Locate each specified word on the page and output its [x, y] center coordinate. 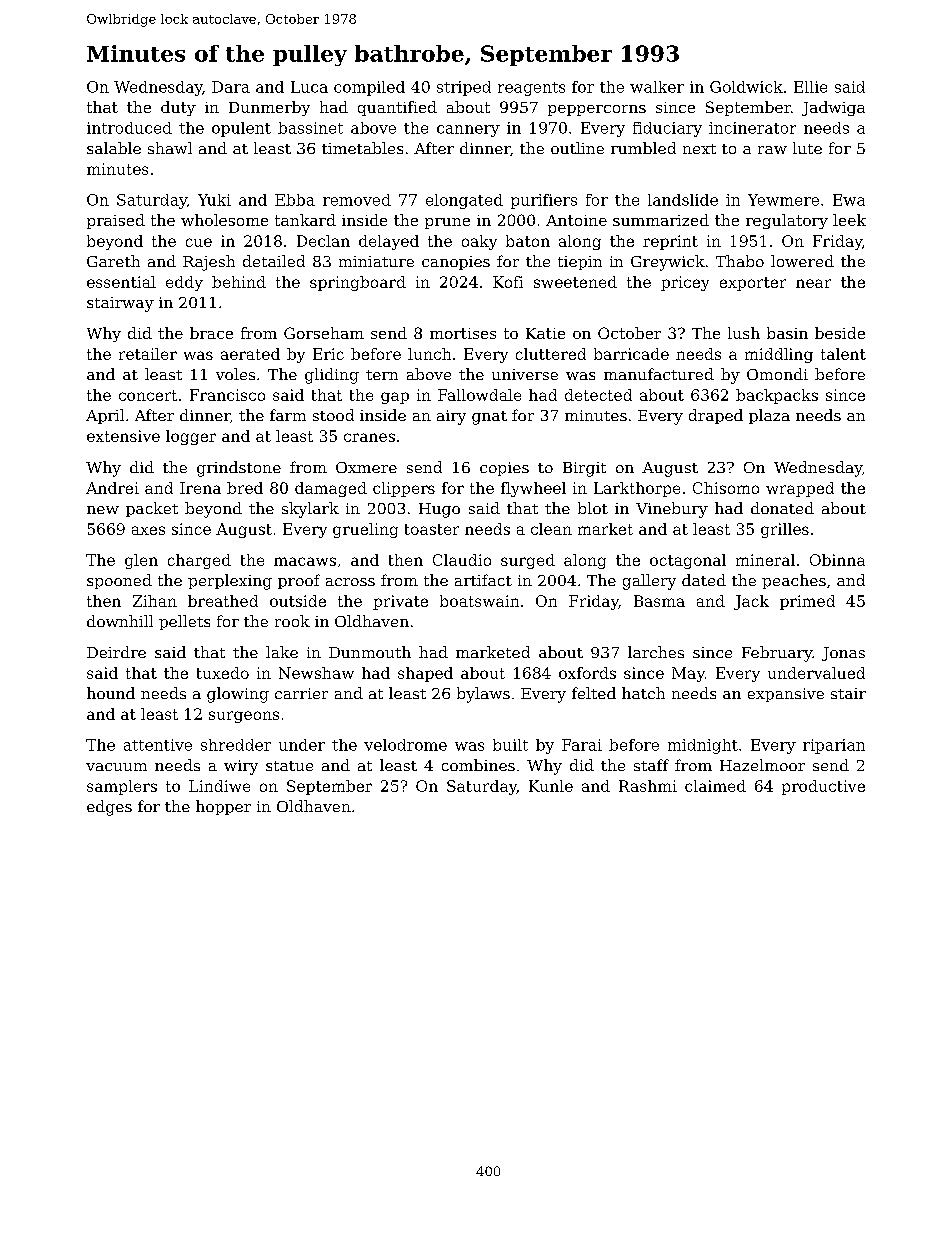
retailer [148, 354]
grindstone [239, 469]
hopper [223, 807]
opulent [241, 129]
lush [744, 333]
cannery [468, 131]
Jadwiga [833, 108]
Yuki [214, 200]
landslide [683, 200]
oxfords [587, 673]
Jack [751, 602]
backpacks [777, 396]
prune [447, 223]
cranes [369, 437]
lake [282, 652]
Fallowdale [479, 395]
